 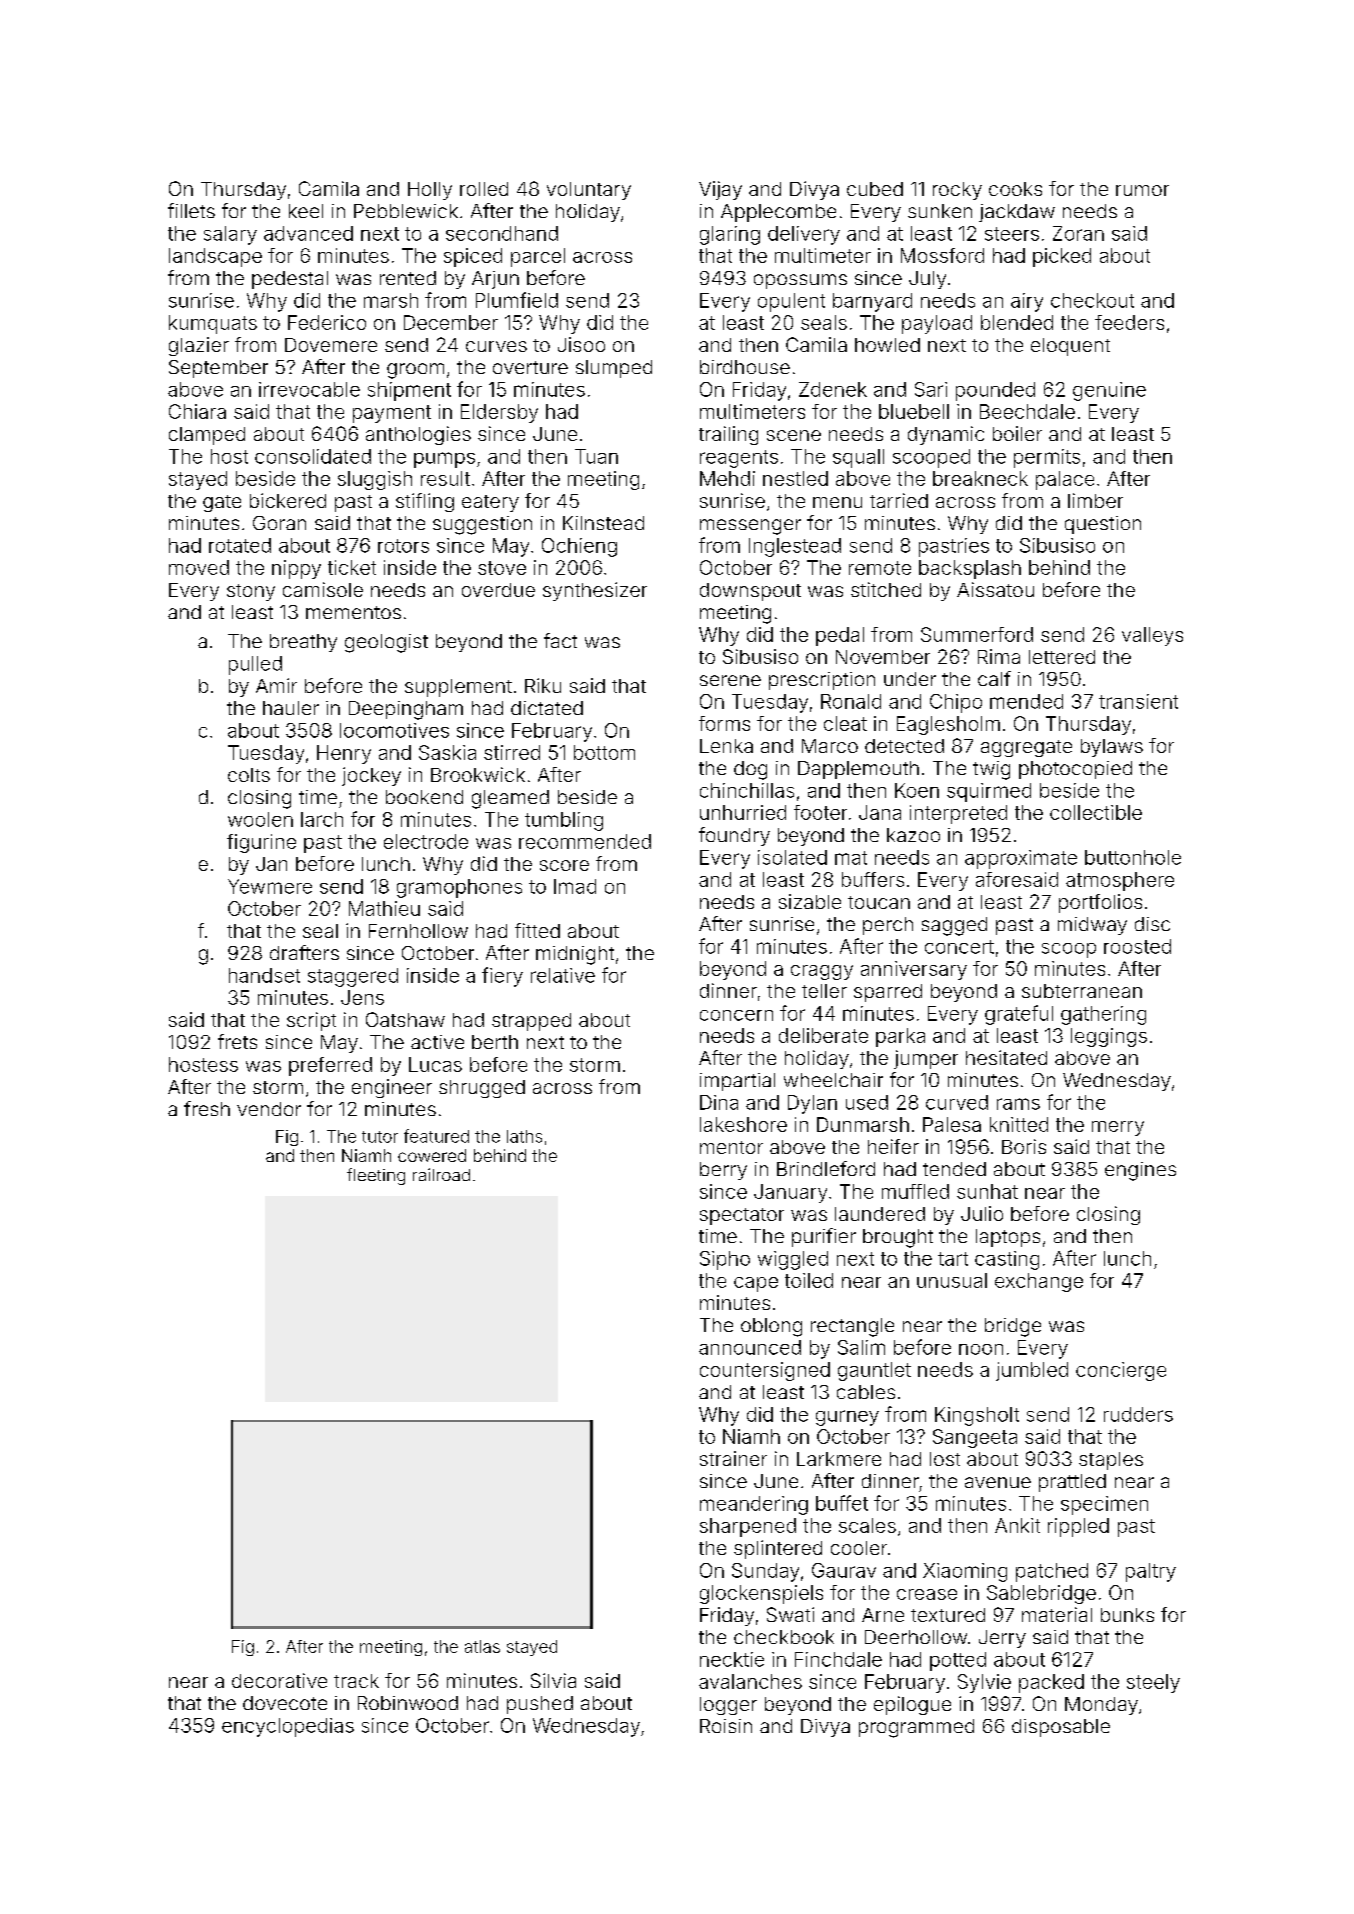 What do you see at coordinates (614, 369) in the image?
I see `slumped` at bounding box center [614, 369].
